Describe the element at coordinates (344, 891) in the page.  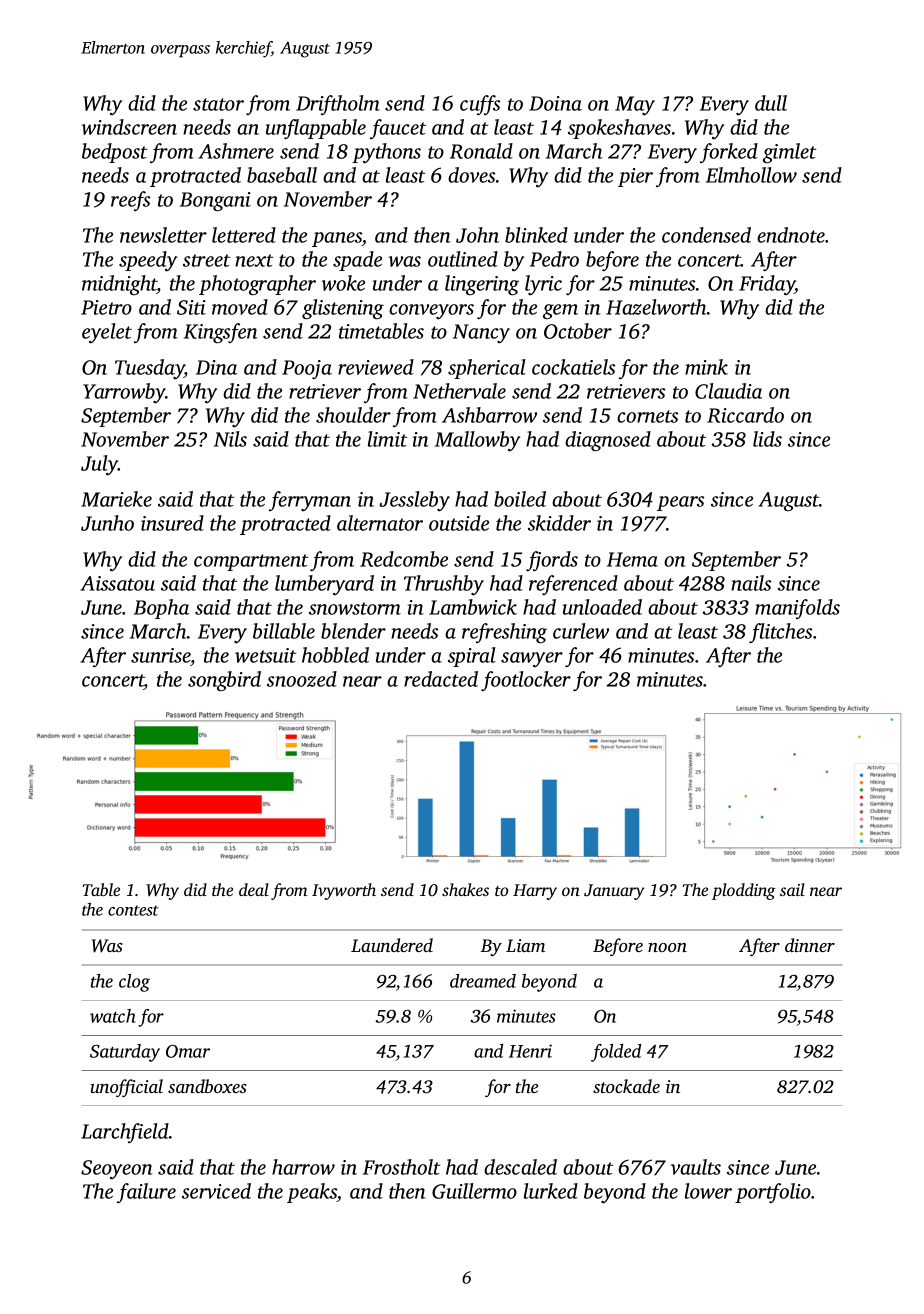
I see `Ivyworth` at that location.
